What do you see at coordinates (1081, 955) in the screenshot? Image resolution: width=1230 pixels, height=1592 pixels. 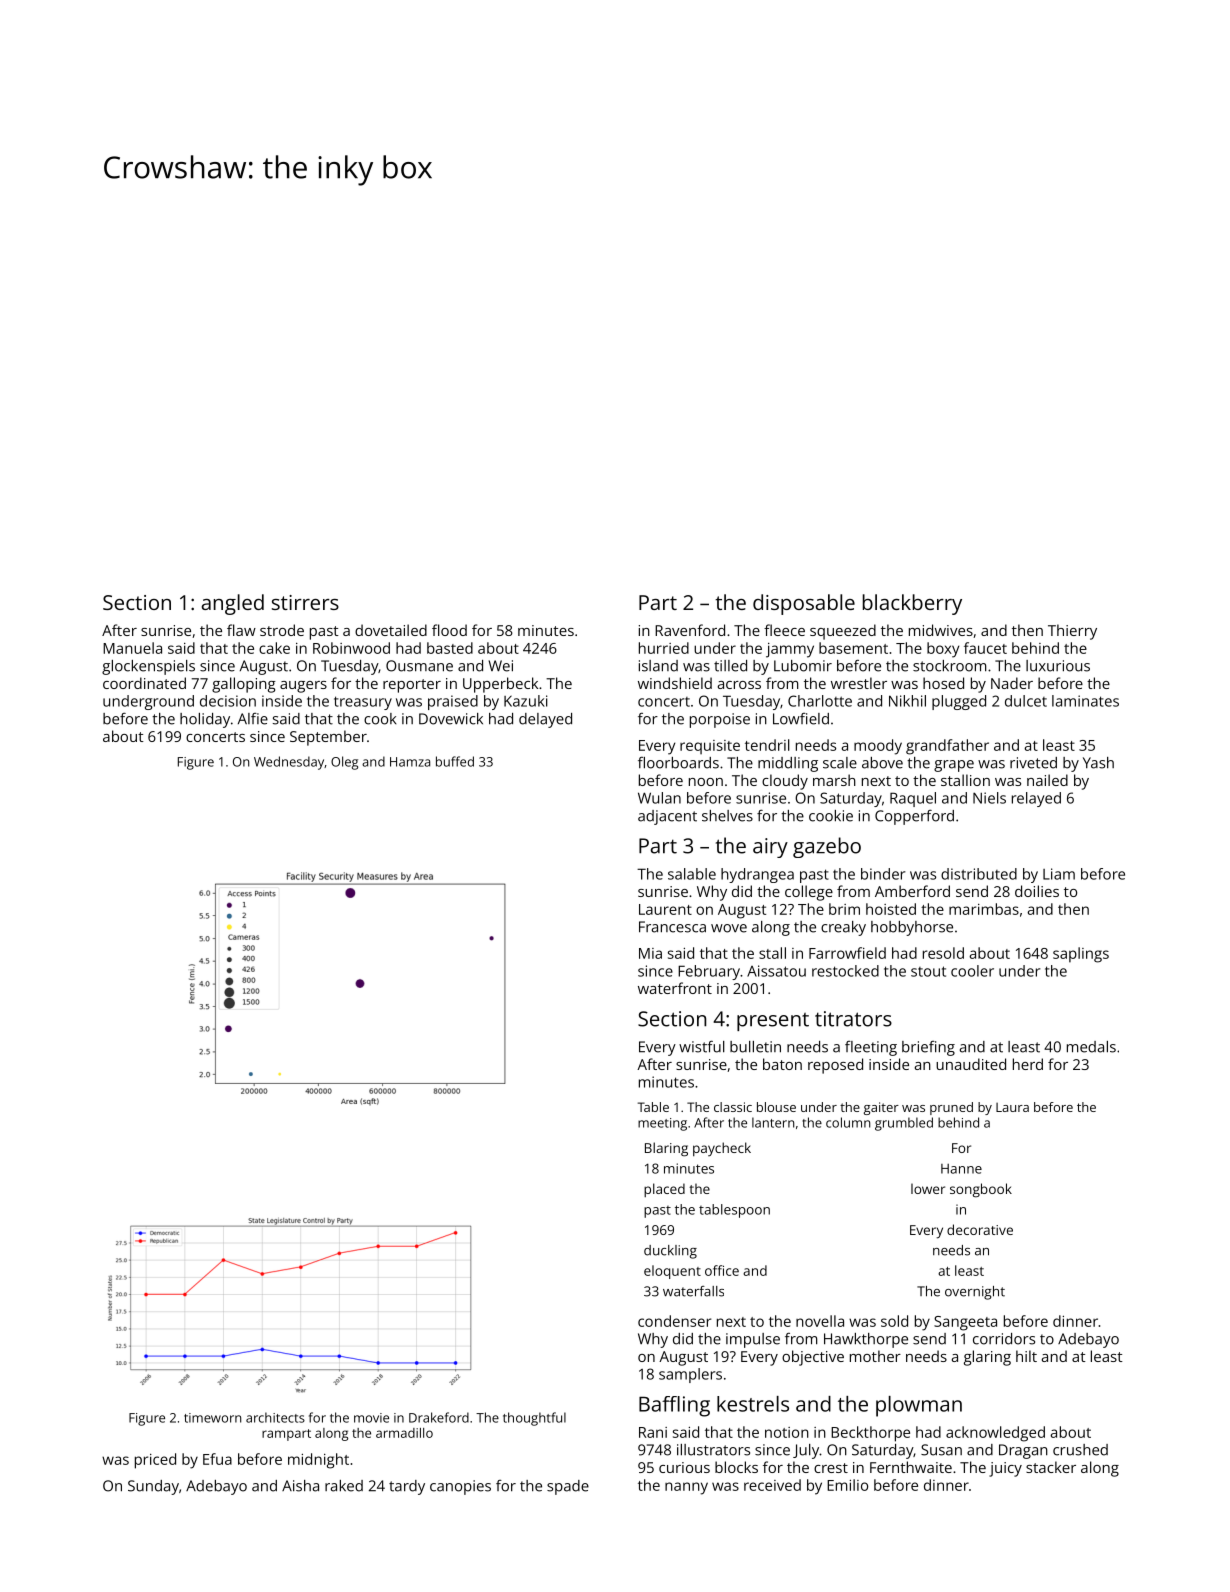 I see `saplings` at bounding box center [1081, 955].
